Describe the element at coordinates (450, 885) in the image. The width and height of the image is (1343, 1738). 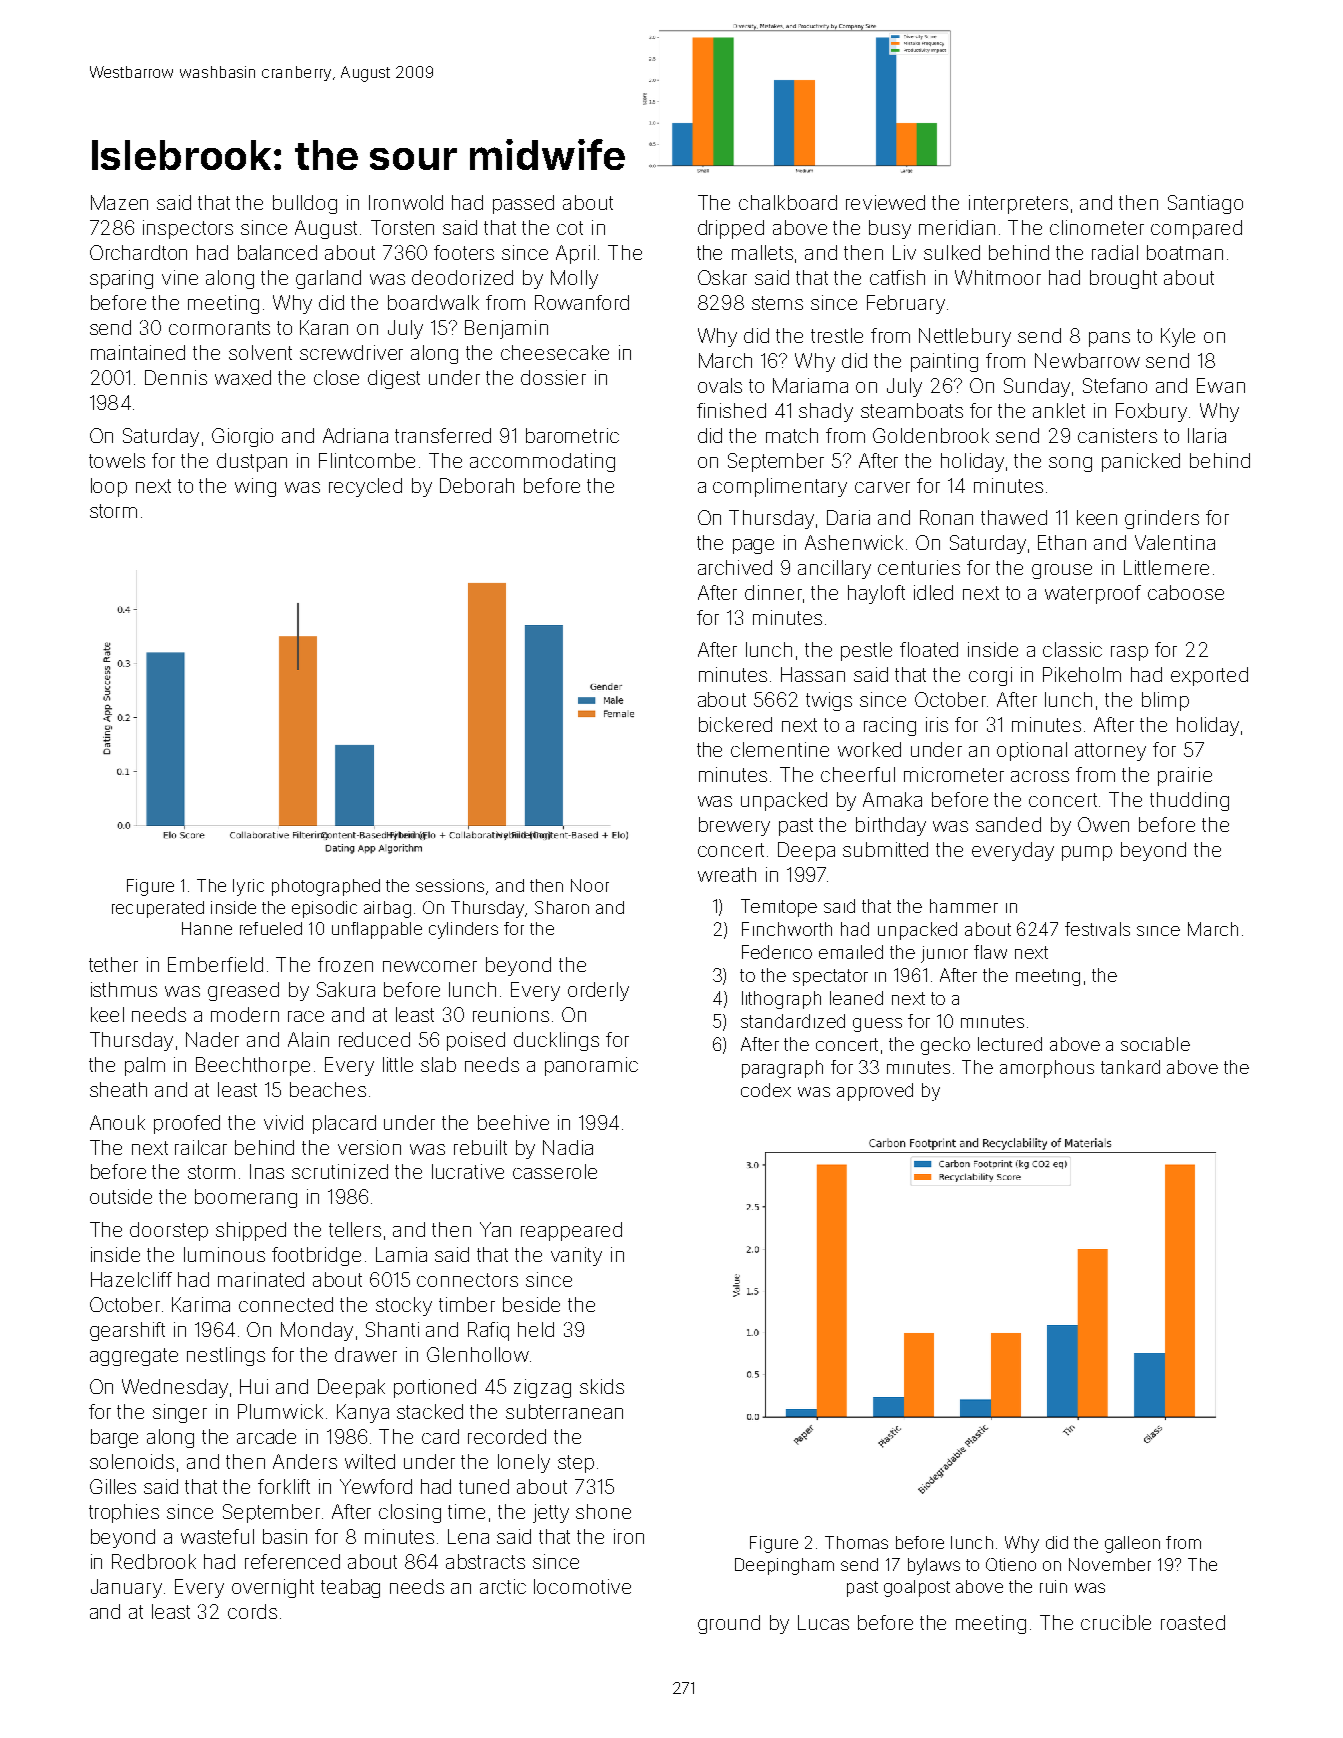
I see `sessions` at that location.
